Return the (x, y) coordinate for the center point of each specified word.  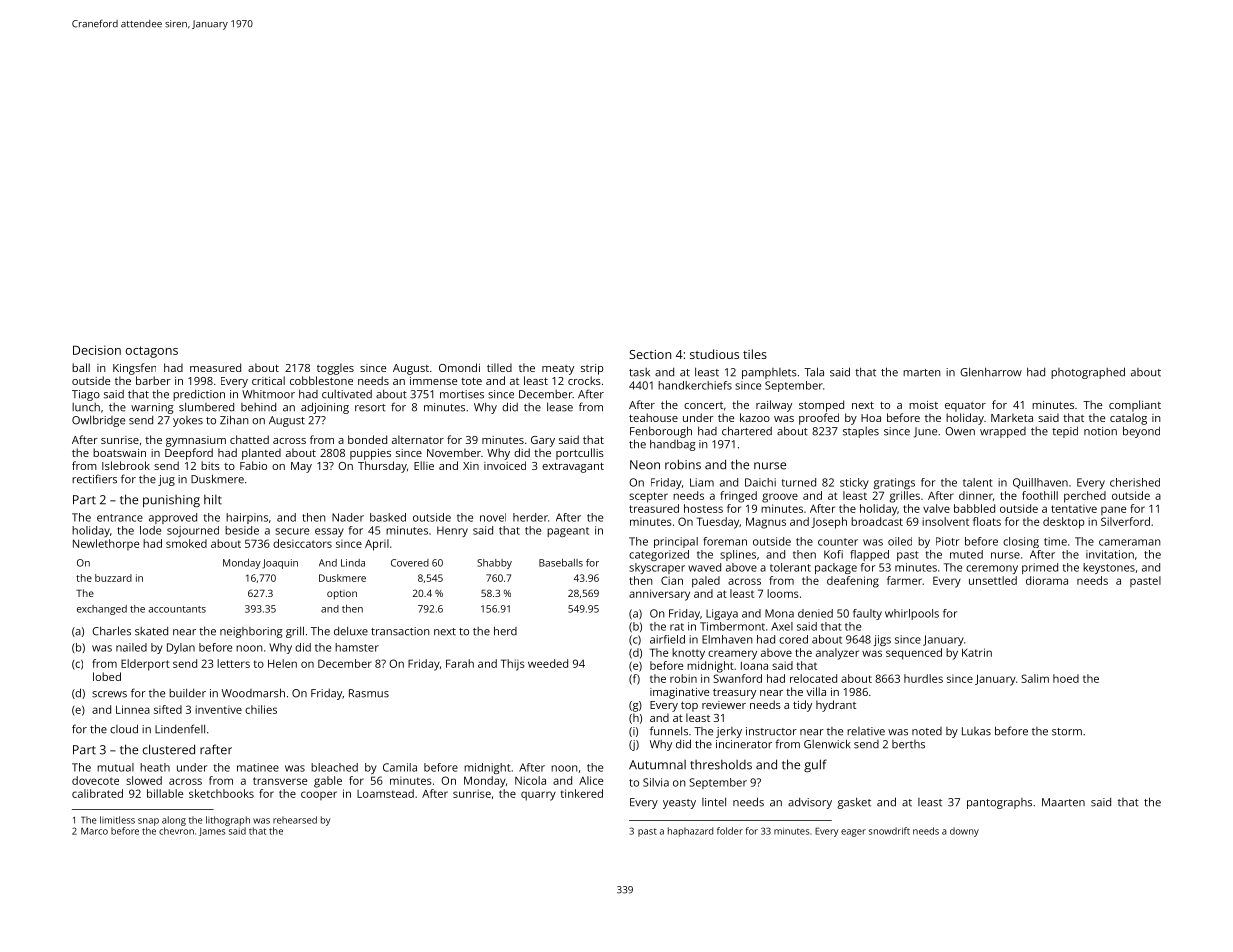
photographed (1088, 373)
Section (650, 354)
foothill (1040, 495)
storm (1067, 732)
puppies (370, 454)
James (212, 832)
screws (109, 694)
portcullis (580, 454)
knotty (688, 654)
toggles (335, 369)
